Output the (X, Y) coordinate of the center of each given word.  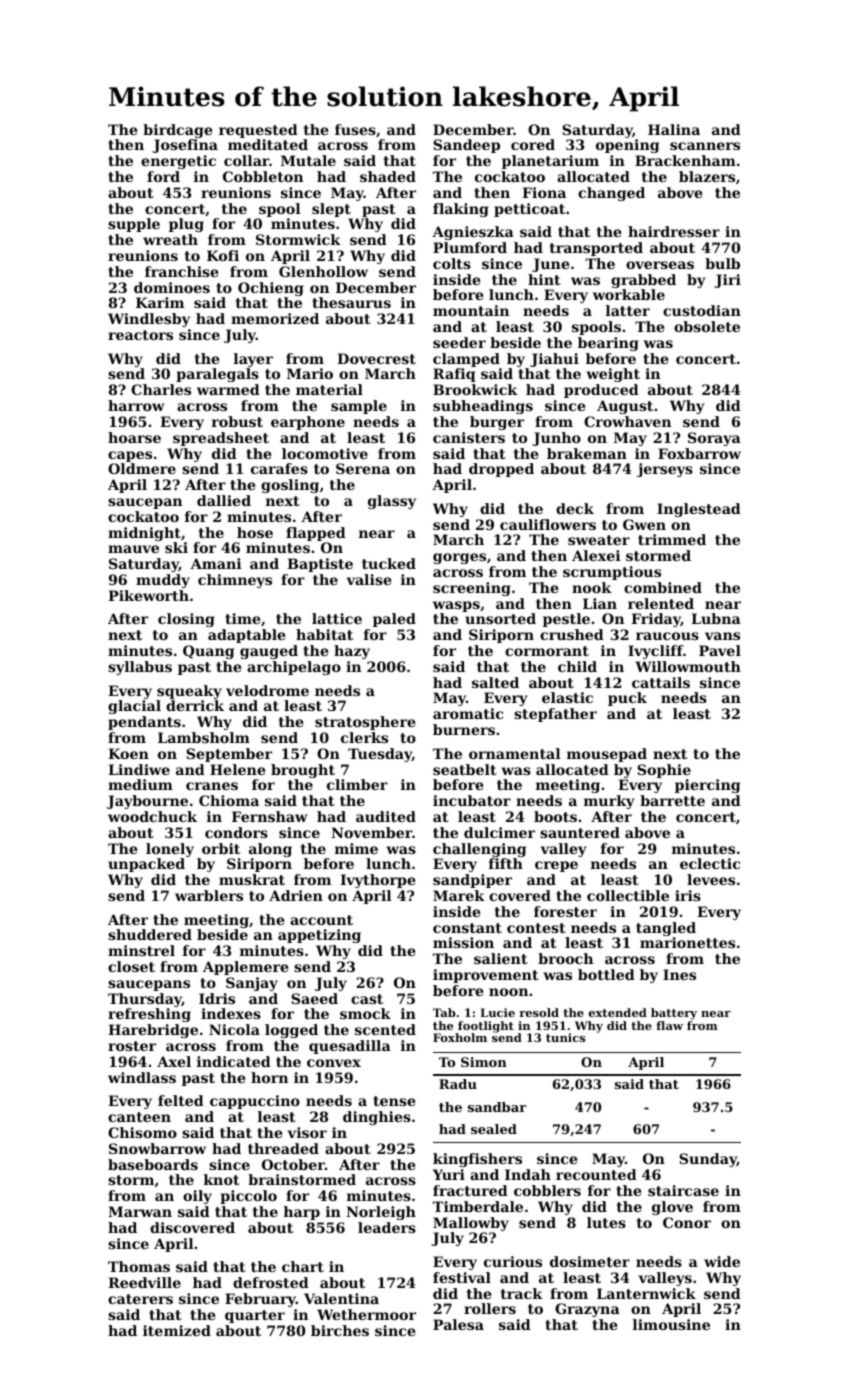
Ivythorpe (378, 881)
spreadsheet (221, 439)
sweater (599, 540)
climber (357, 784)
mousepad (607, 755)
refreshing (149, 1015)
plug (186, 225)
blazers (707, 176)
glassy (392, 502)
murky (609, 802)
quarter (255, 1316)
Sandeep (466, 146)
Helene (238, 769)
